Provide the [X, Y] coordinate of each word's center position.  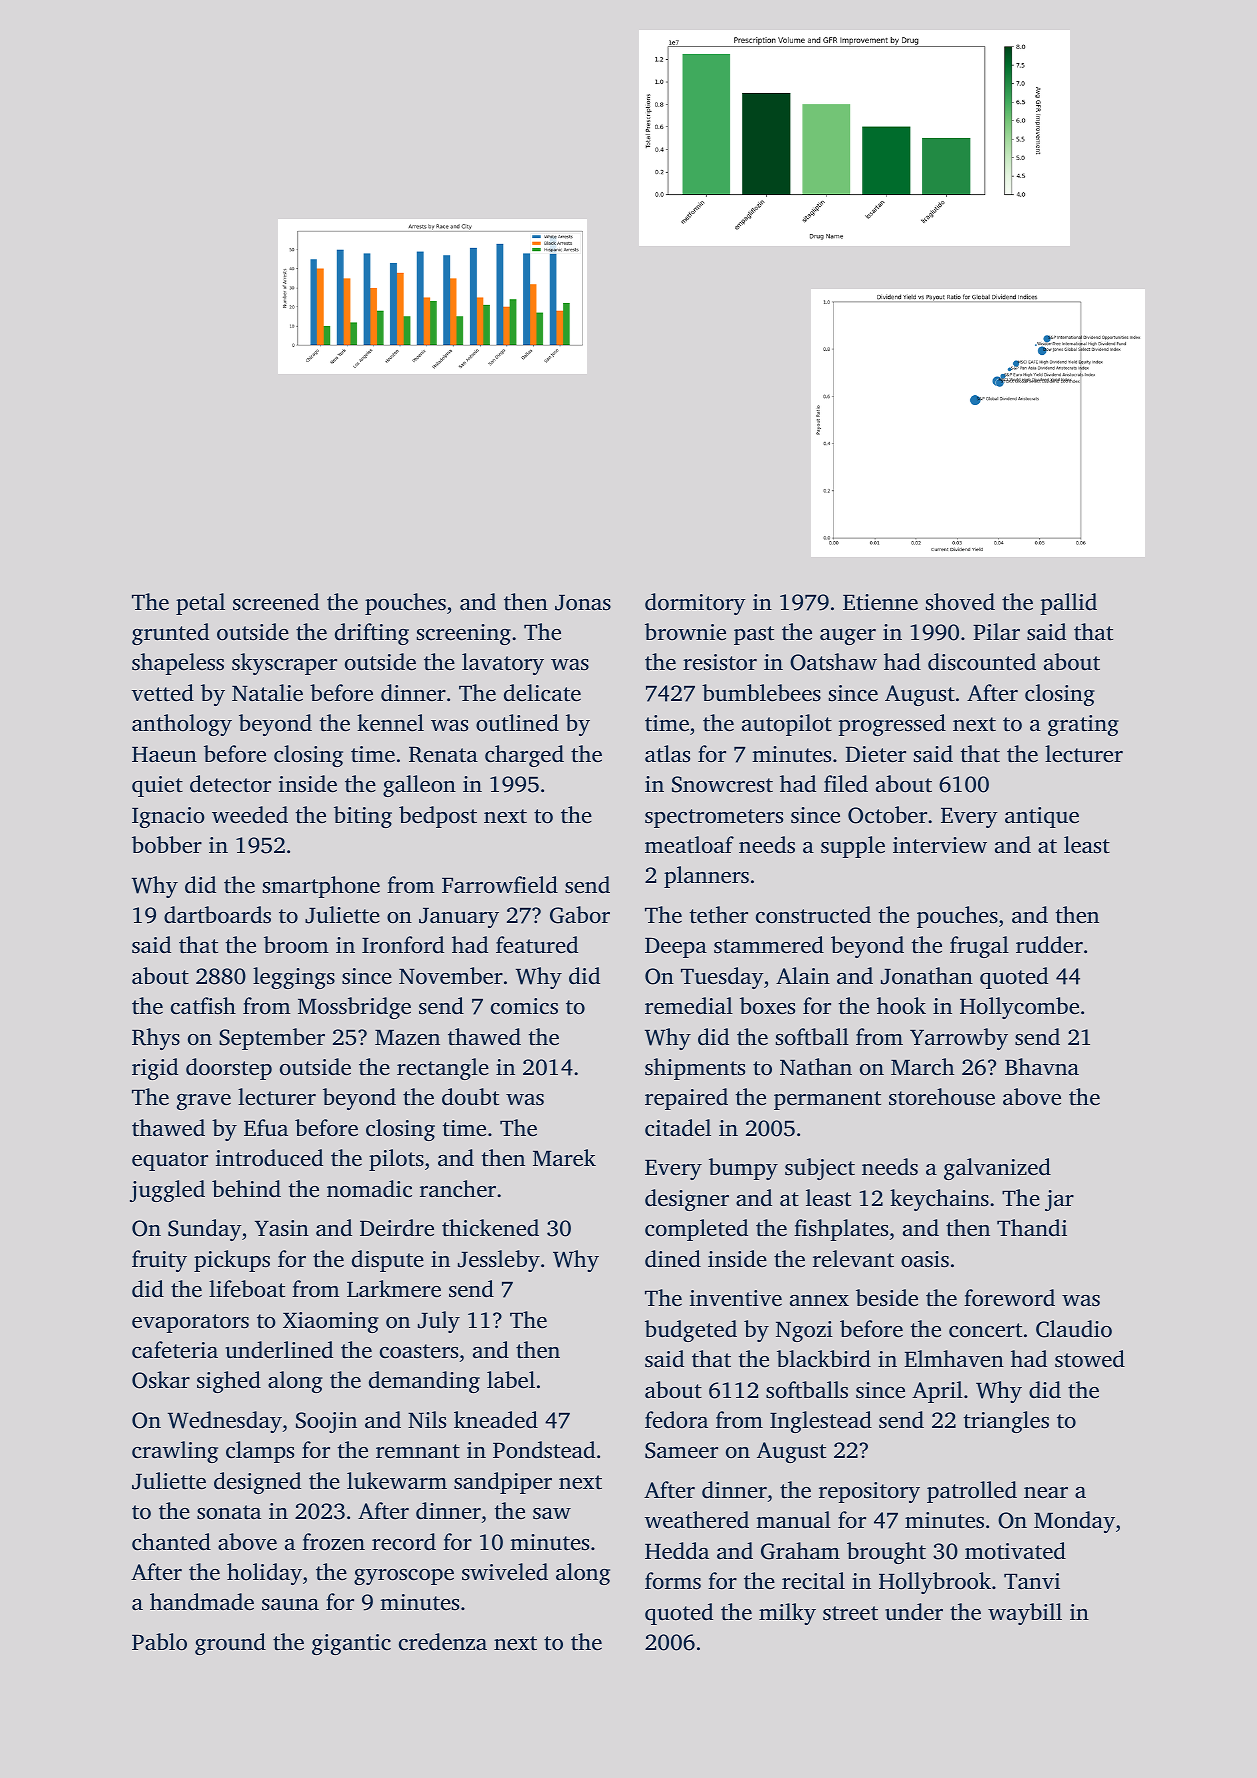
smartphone [321, 887]
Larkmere [394, 1289]
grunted [170, 634]
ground [230, 1644]
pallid [1069, 604]
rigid [155, 1069]
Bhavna [1042, 1066]
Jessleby [499, 1261]
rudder [1049, 945]
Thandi [1032, 1228]
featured [537, 945]
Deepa [676, 948]
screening [464, 634]
